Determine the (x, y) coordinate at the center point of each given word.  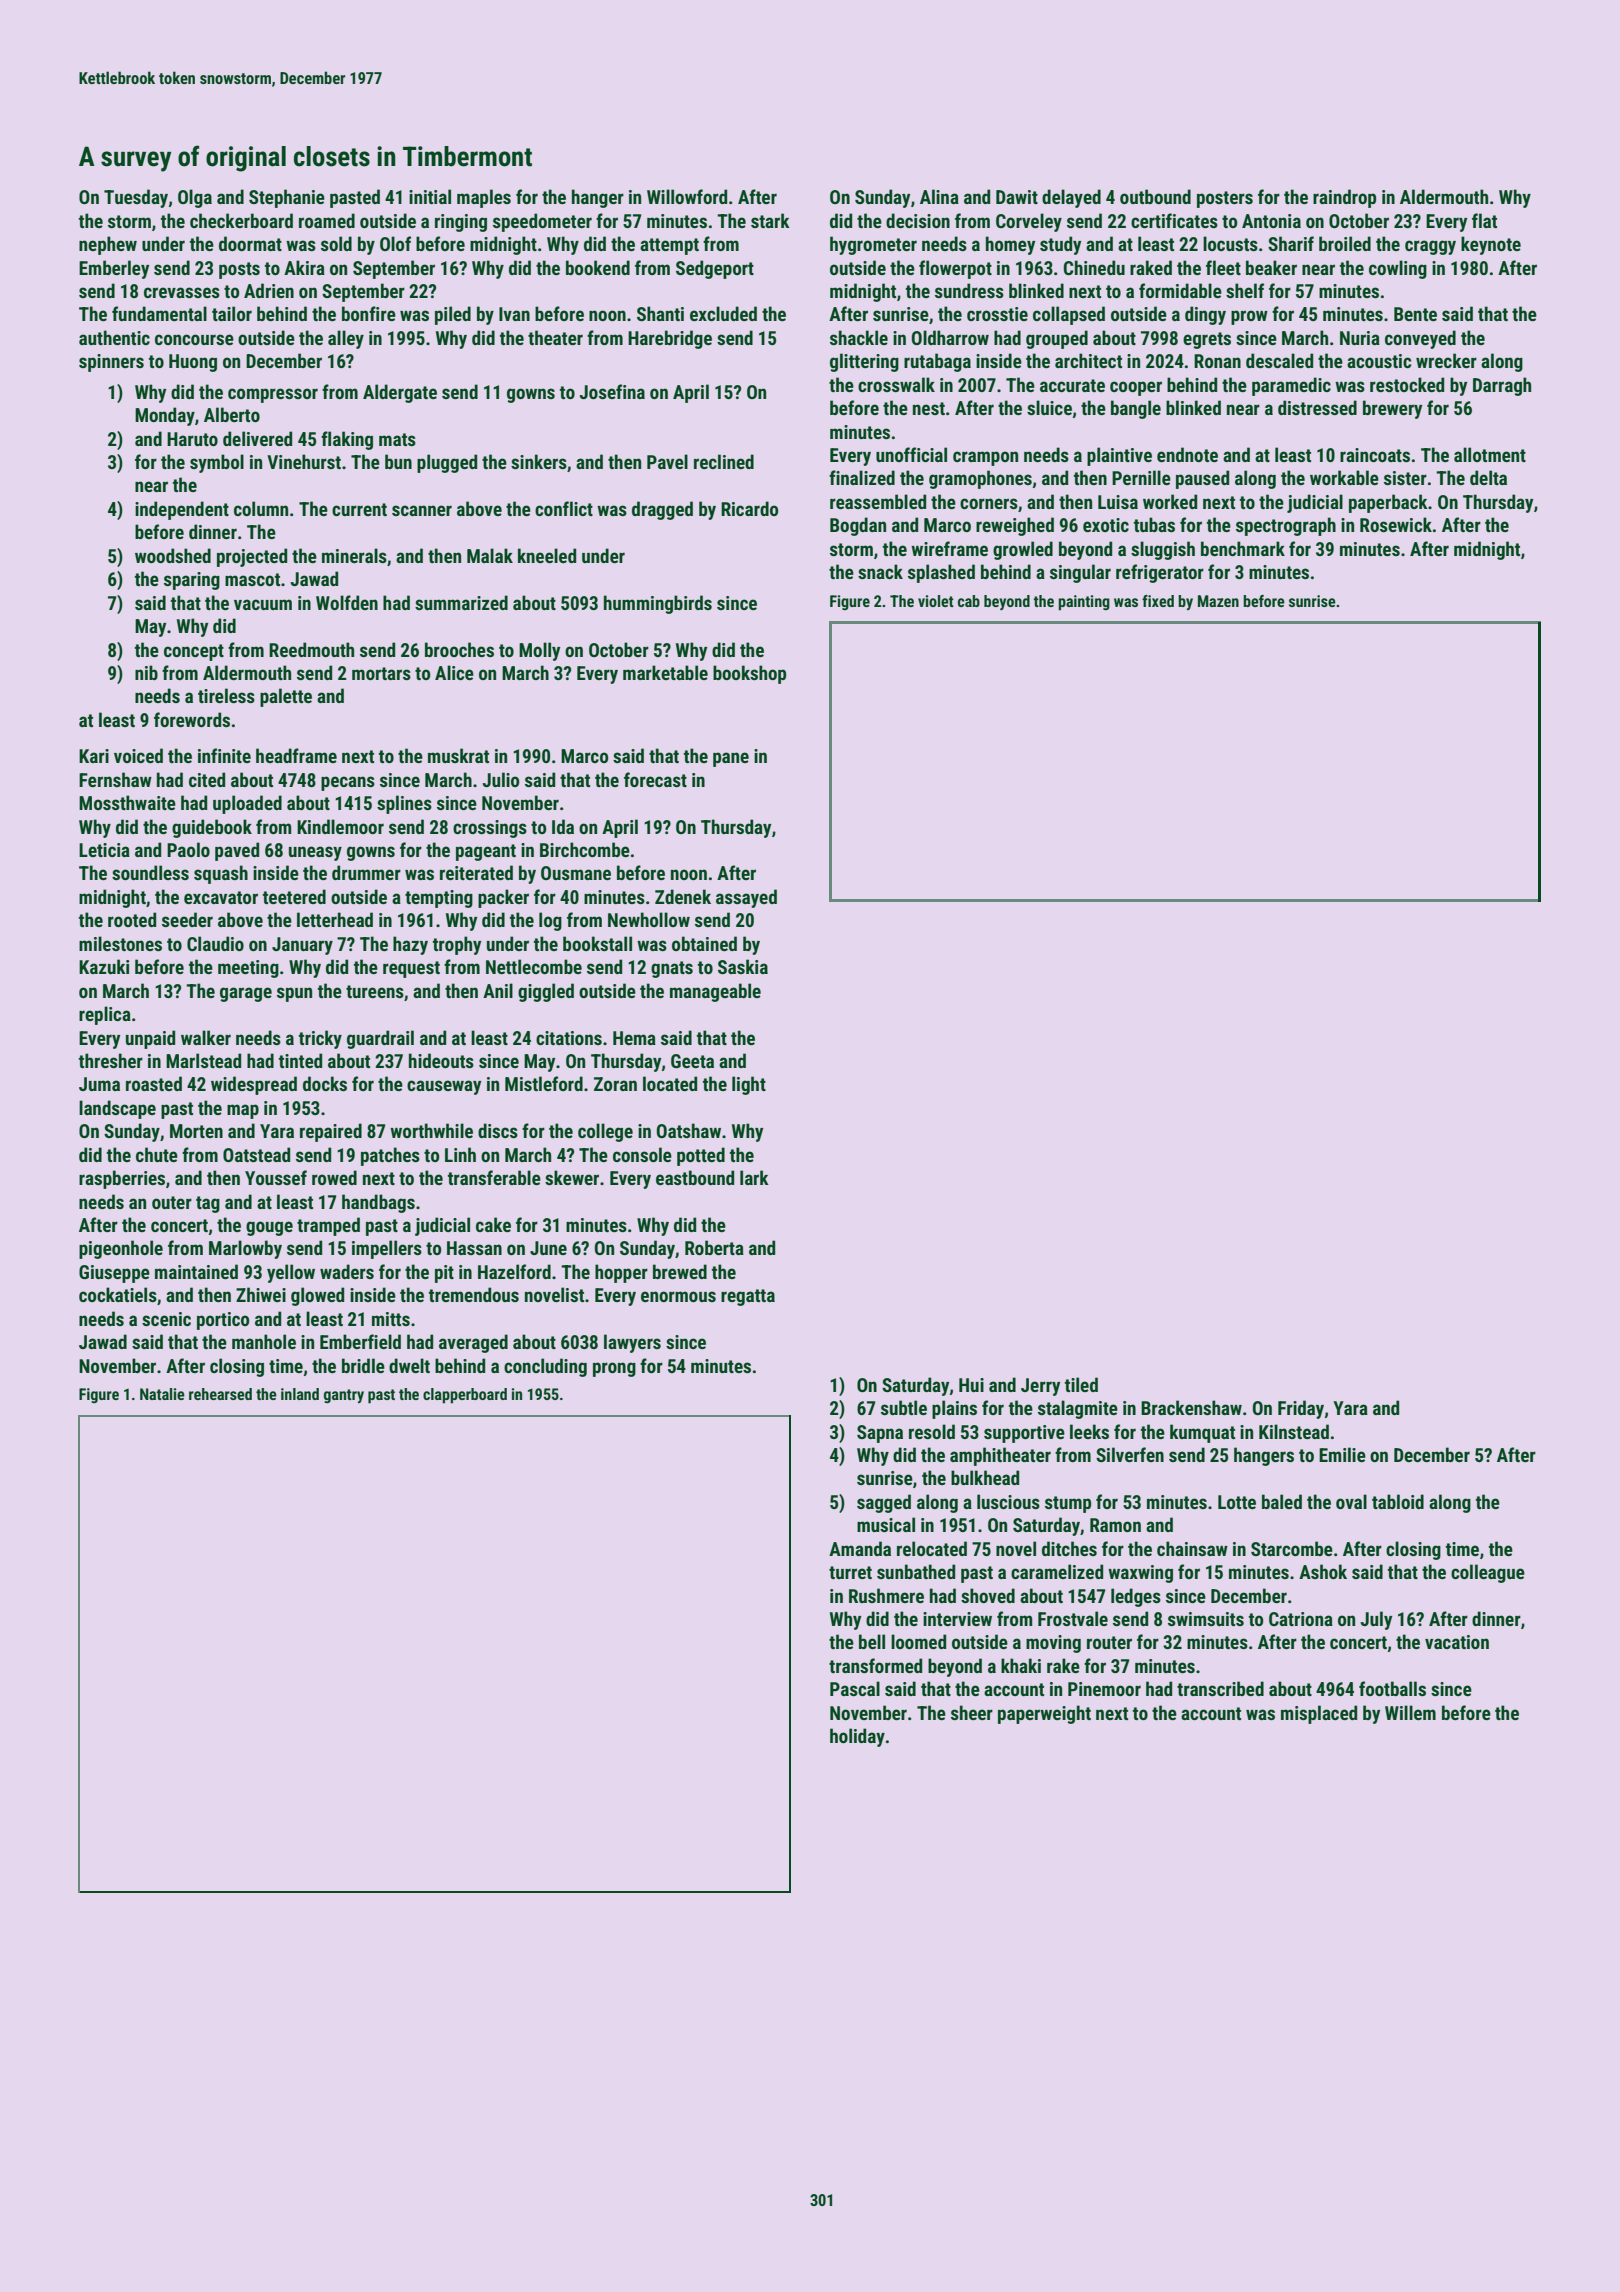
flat (1484, 220)
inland (300, 1394)
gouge (269, 1228)
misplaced (1319, 1714)
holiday (857, 1737)
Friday (1301, 1409)
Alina (939, 196)
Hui (971, 1385)
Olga (195, 198)
